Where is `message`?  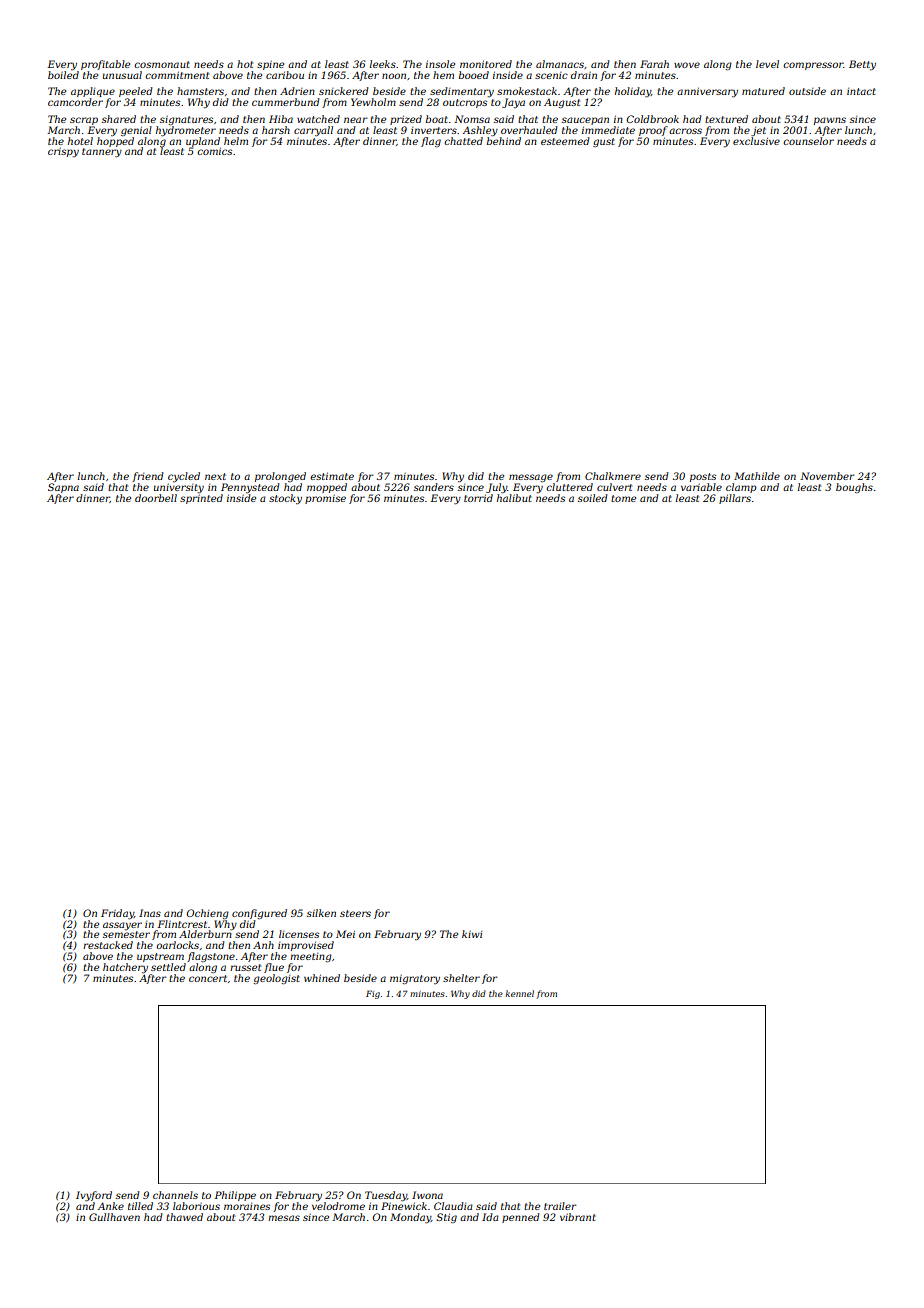
message is located at coordinates (531, 478).
